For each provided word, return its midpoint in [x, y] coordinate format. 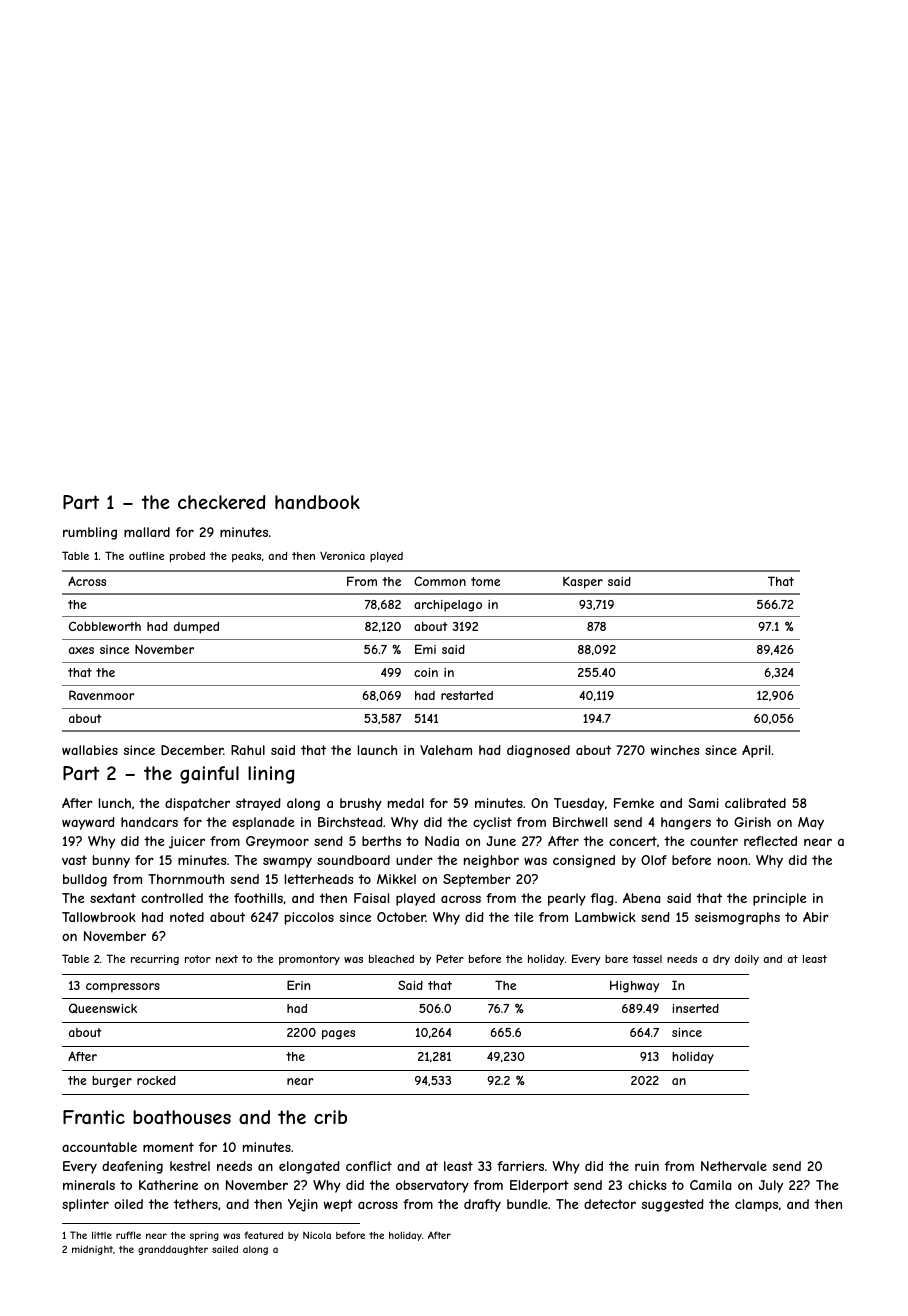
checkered [222, 502]
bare [616, 959]
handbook [317, 502]
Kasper [583, 583]
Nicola [317, 1235]
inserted [695, 1008]
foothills [258, 898]
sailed [225, 1249]
